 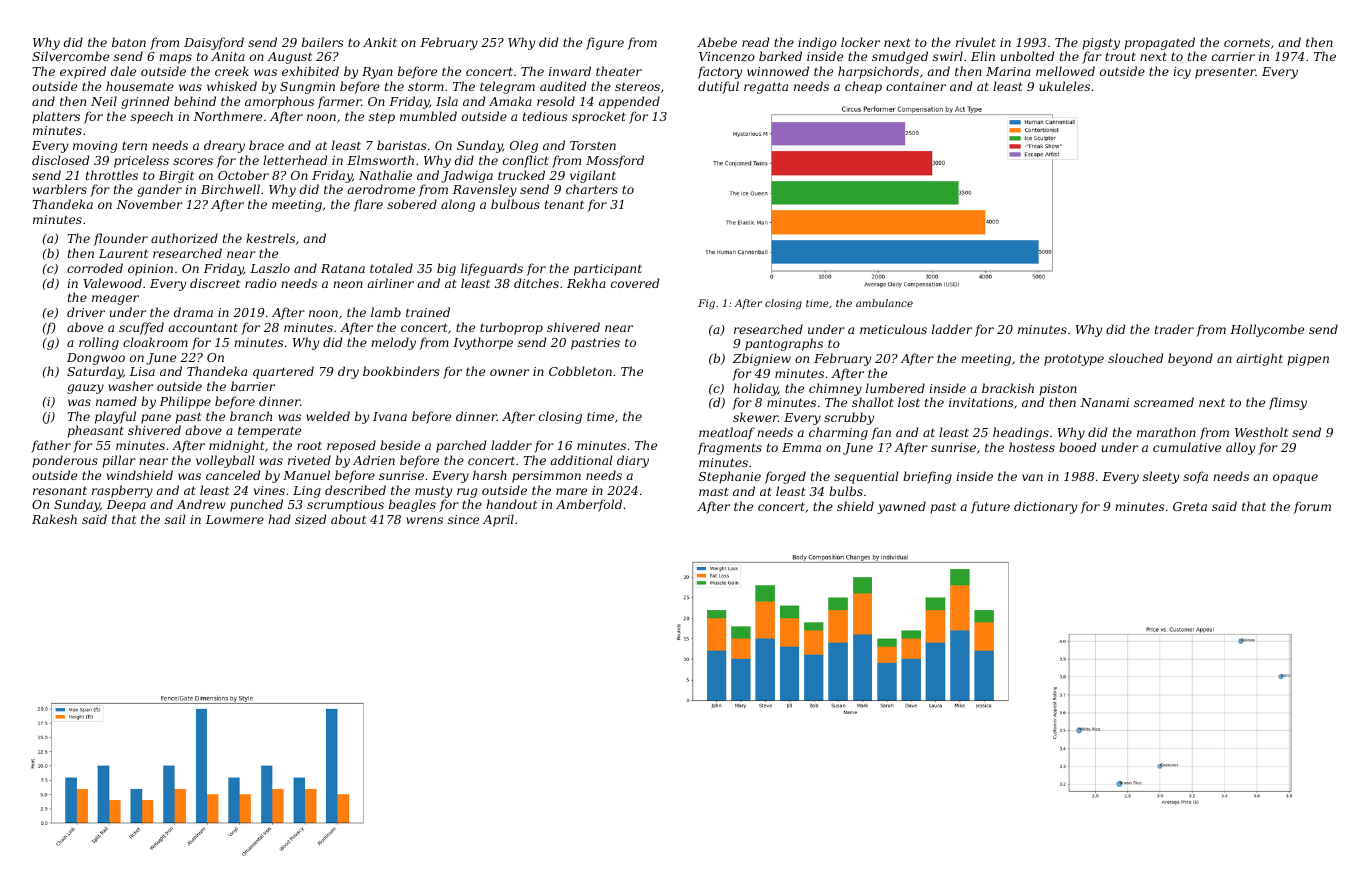 I want to click on Rakesh, so click(x=54, y=519).
